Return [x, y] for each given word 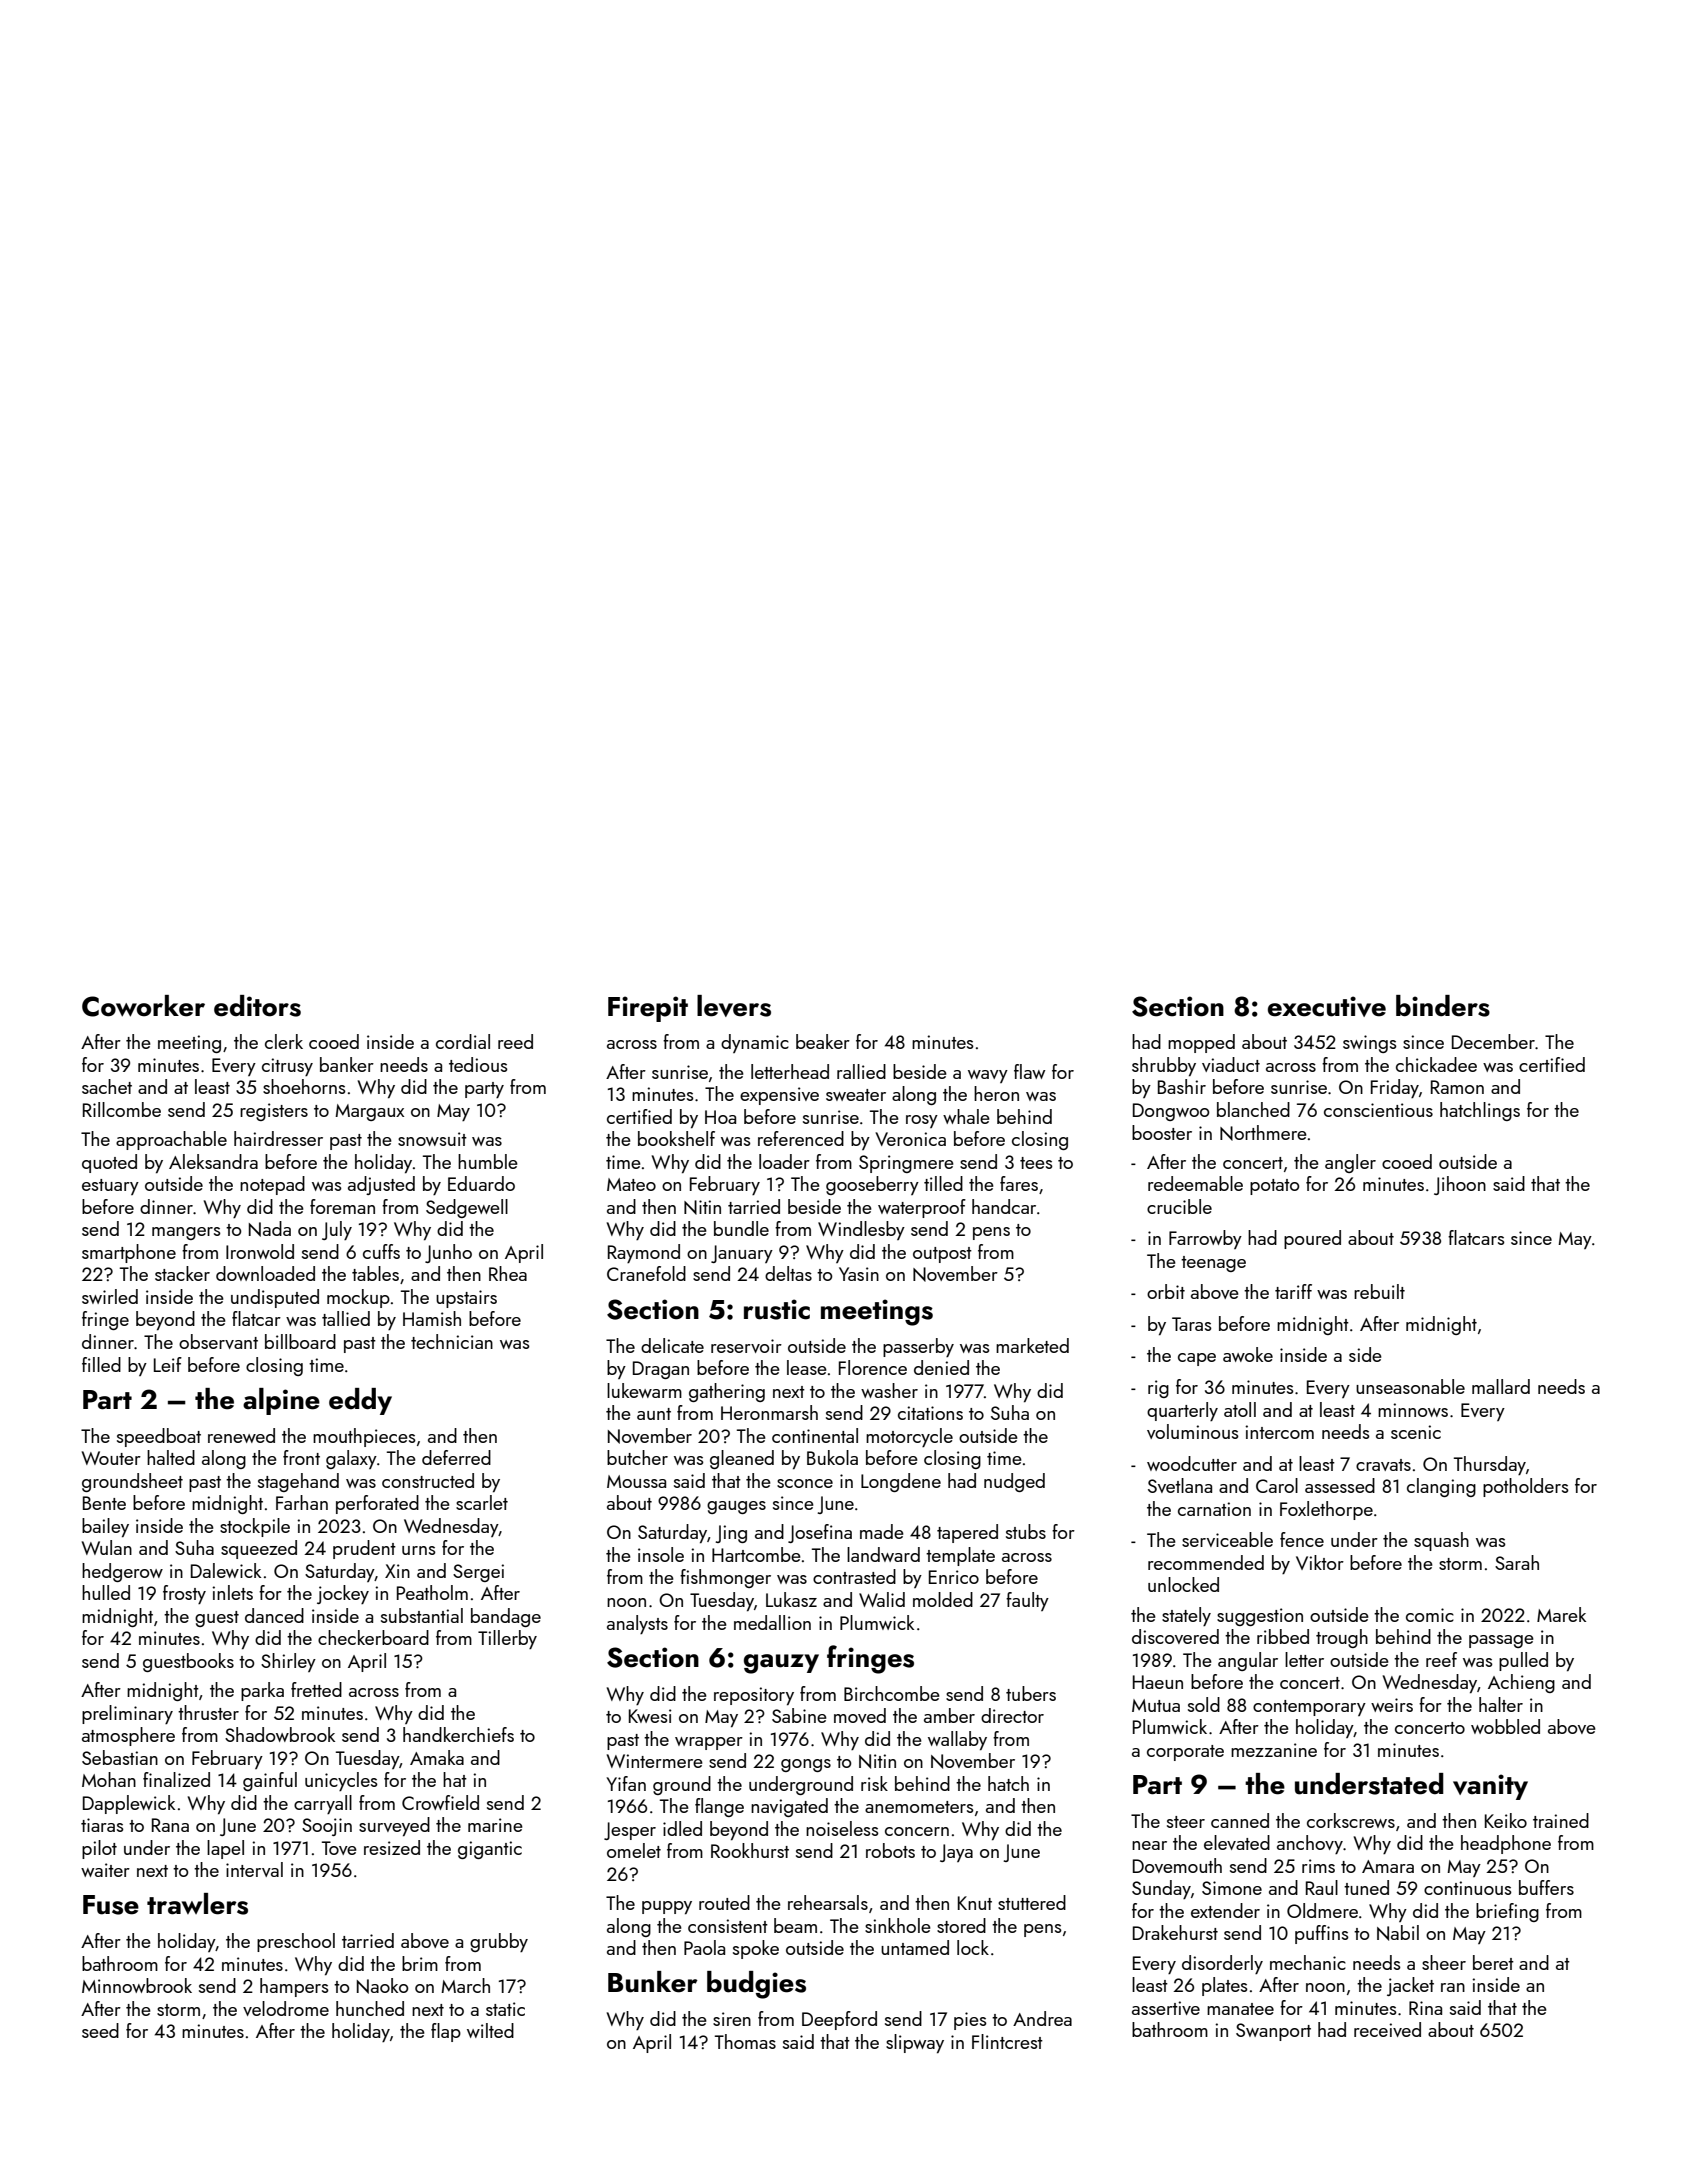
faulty [1027, 1601]
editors [257, 1006]
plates [1225, 1986]
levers [734, 1006]
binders [1443, 1006]
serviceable [1227, 1539]
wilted [490, 2030]
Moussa [636, 1481]
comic [1430, 1615]
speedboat [159, 1437]
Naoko [383, 1986]
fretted [316, 1689]
